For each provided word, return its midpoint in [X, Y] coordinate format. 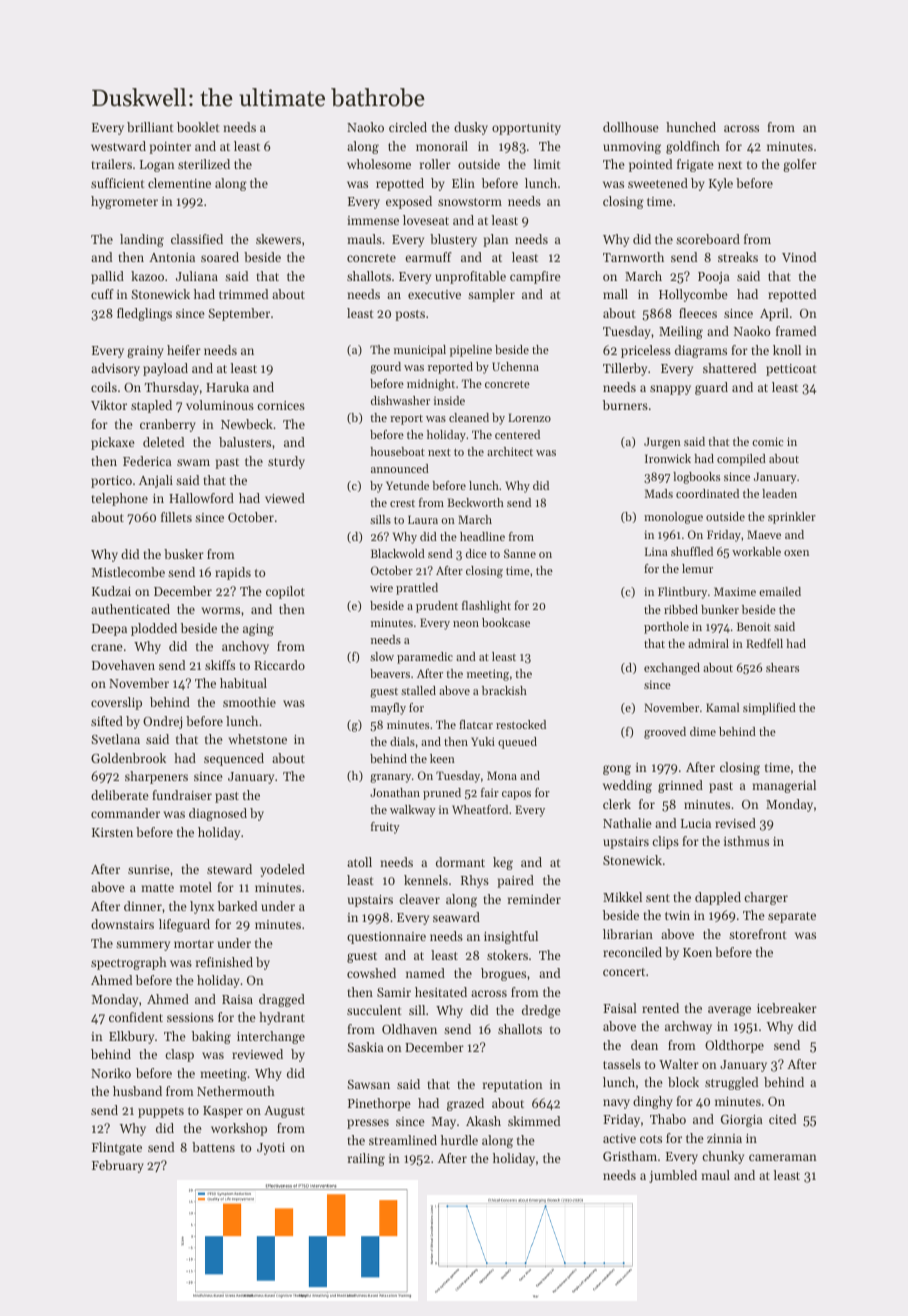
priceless [646, 351]
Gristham [630, 1156]
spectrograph [129, 963]
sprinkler [792, 518]
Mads [659, 493]
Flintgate [117, 1148]
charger [766, 898]
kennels [426, 880]
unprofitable [470, 277]
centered [517, 434]
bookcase [506, 622]
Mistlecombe [128, 572]
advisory [115, 369]
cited [782, 1119]
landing [142, 240]
